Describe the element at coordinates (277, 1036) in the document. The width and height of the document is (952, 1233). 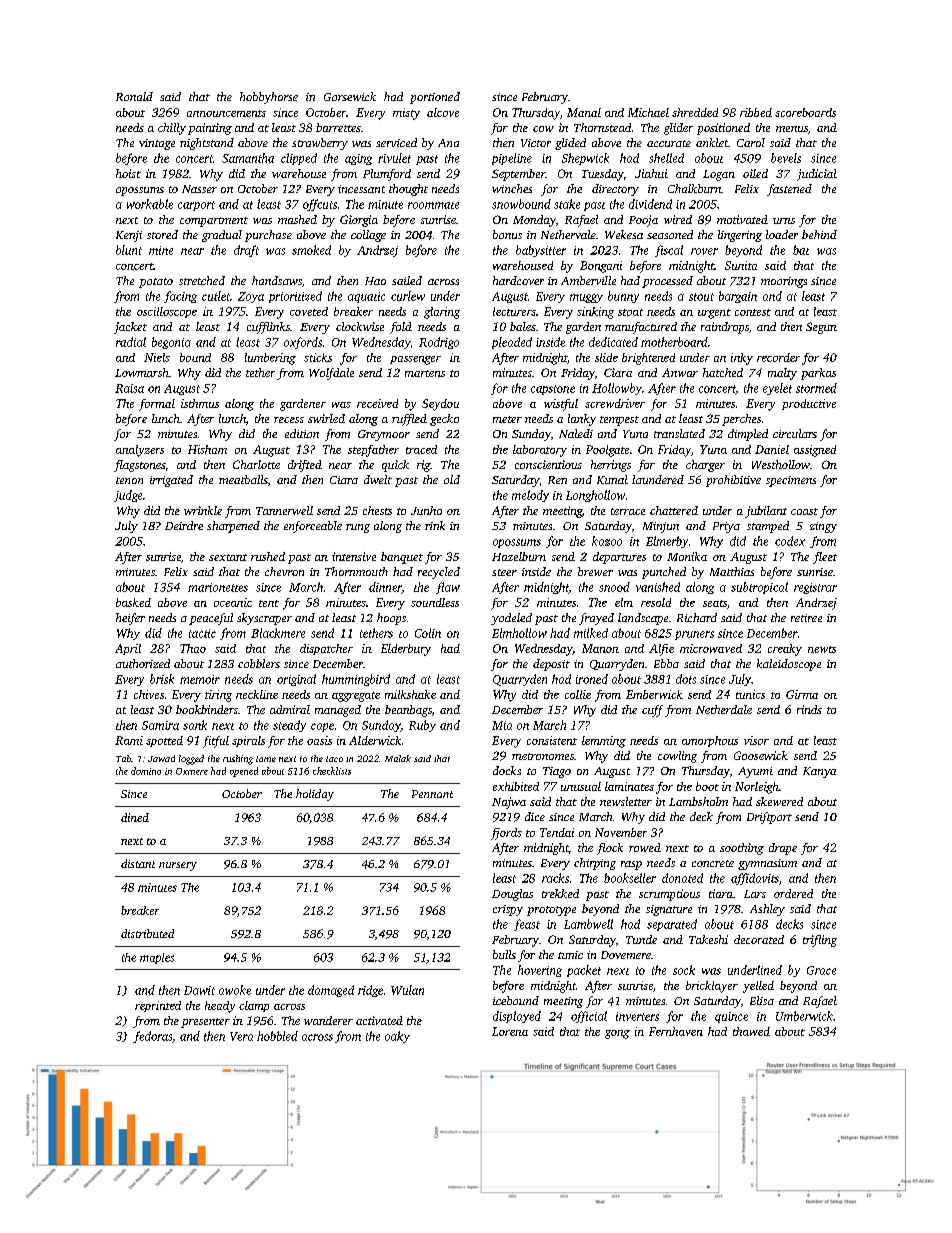
I see `hobbled` at that location.
